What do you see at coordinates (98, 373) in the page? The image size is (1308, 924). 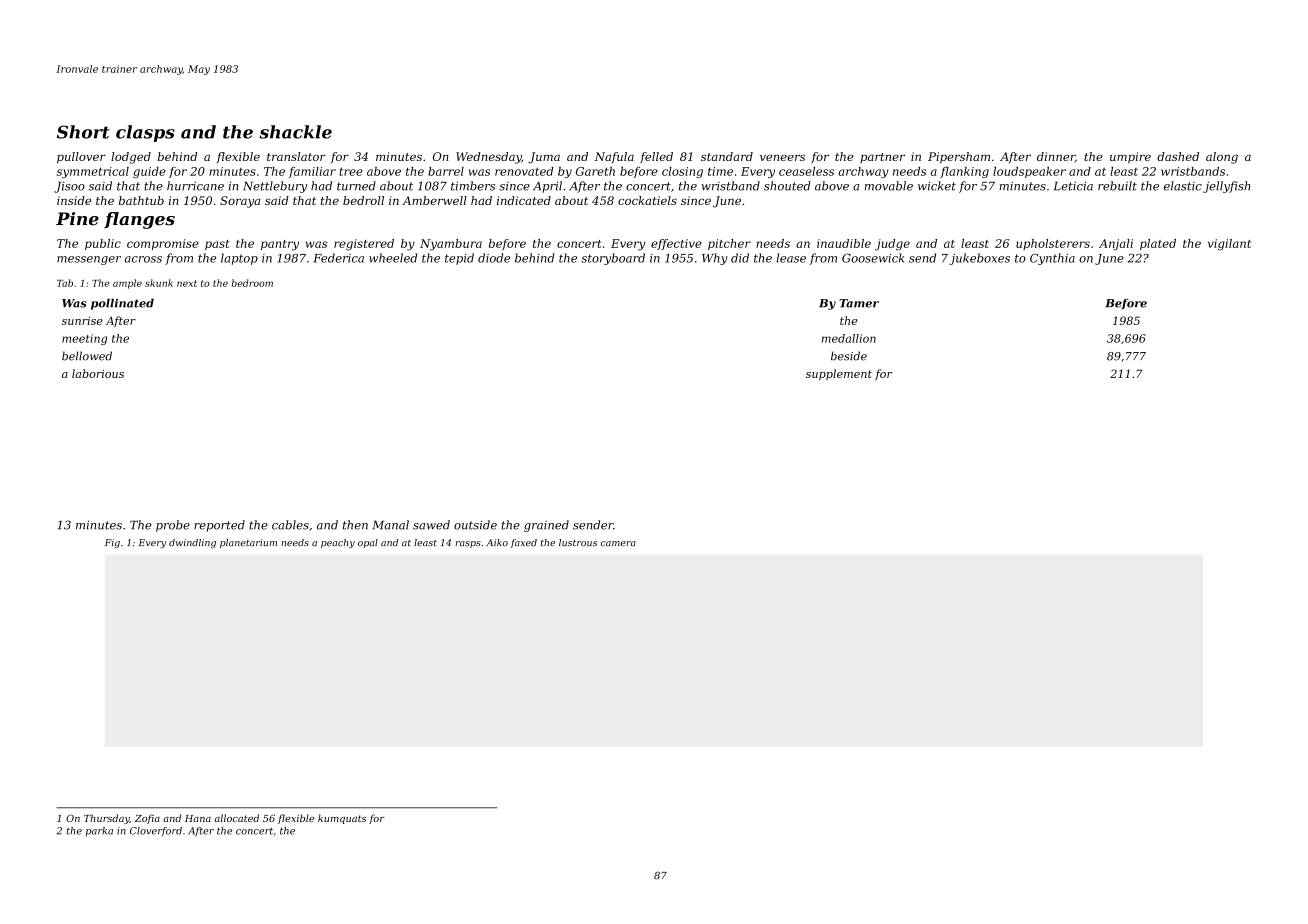 I see `laborious` at bounding box center [98, 373].
